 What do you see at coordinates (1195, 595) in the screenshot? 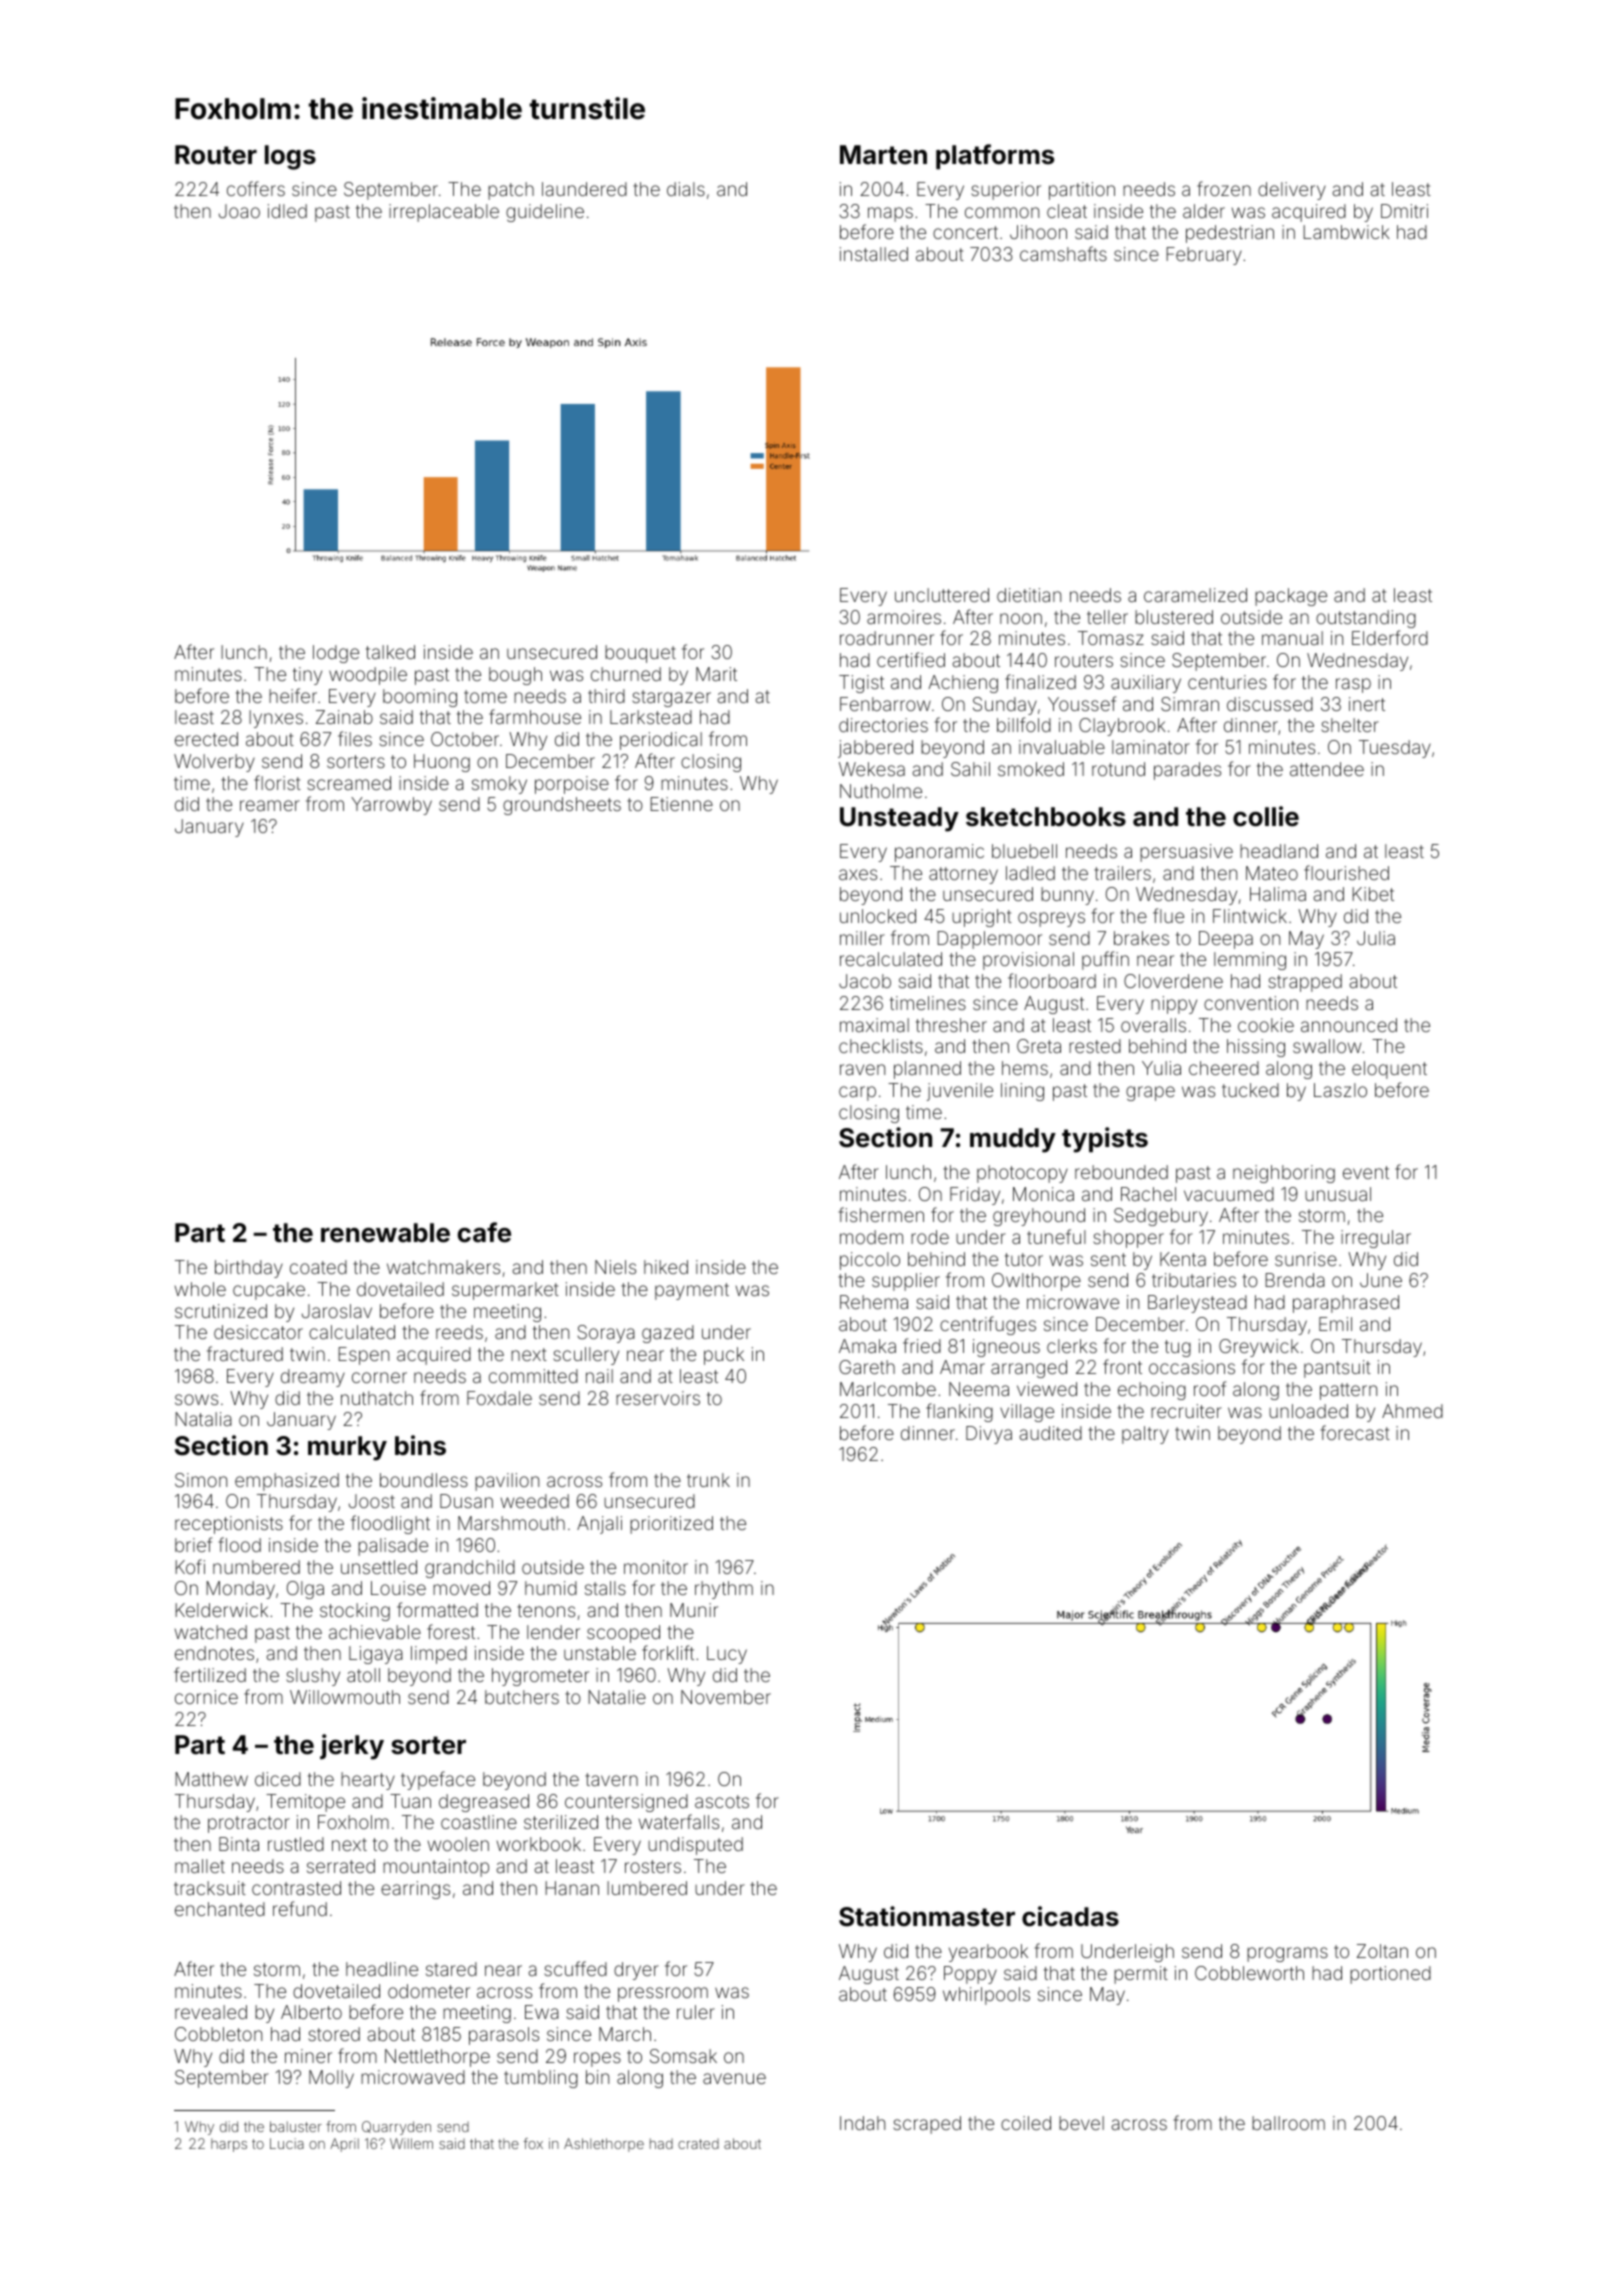
I see `caramelized` at bounding box center [1195, 595].
